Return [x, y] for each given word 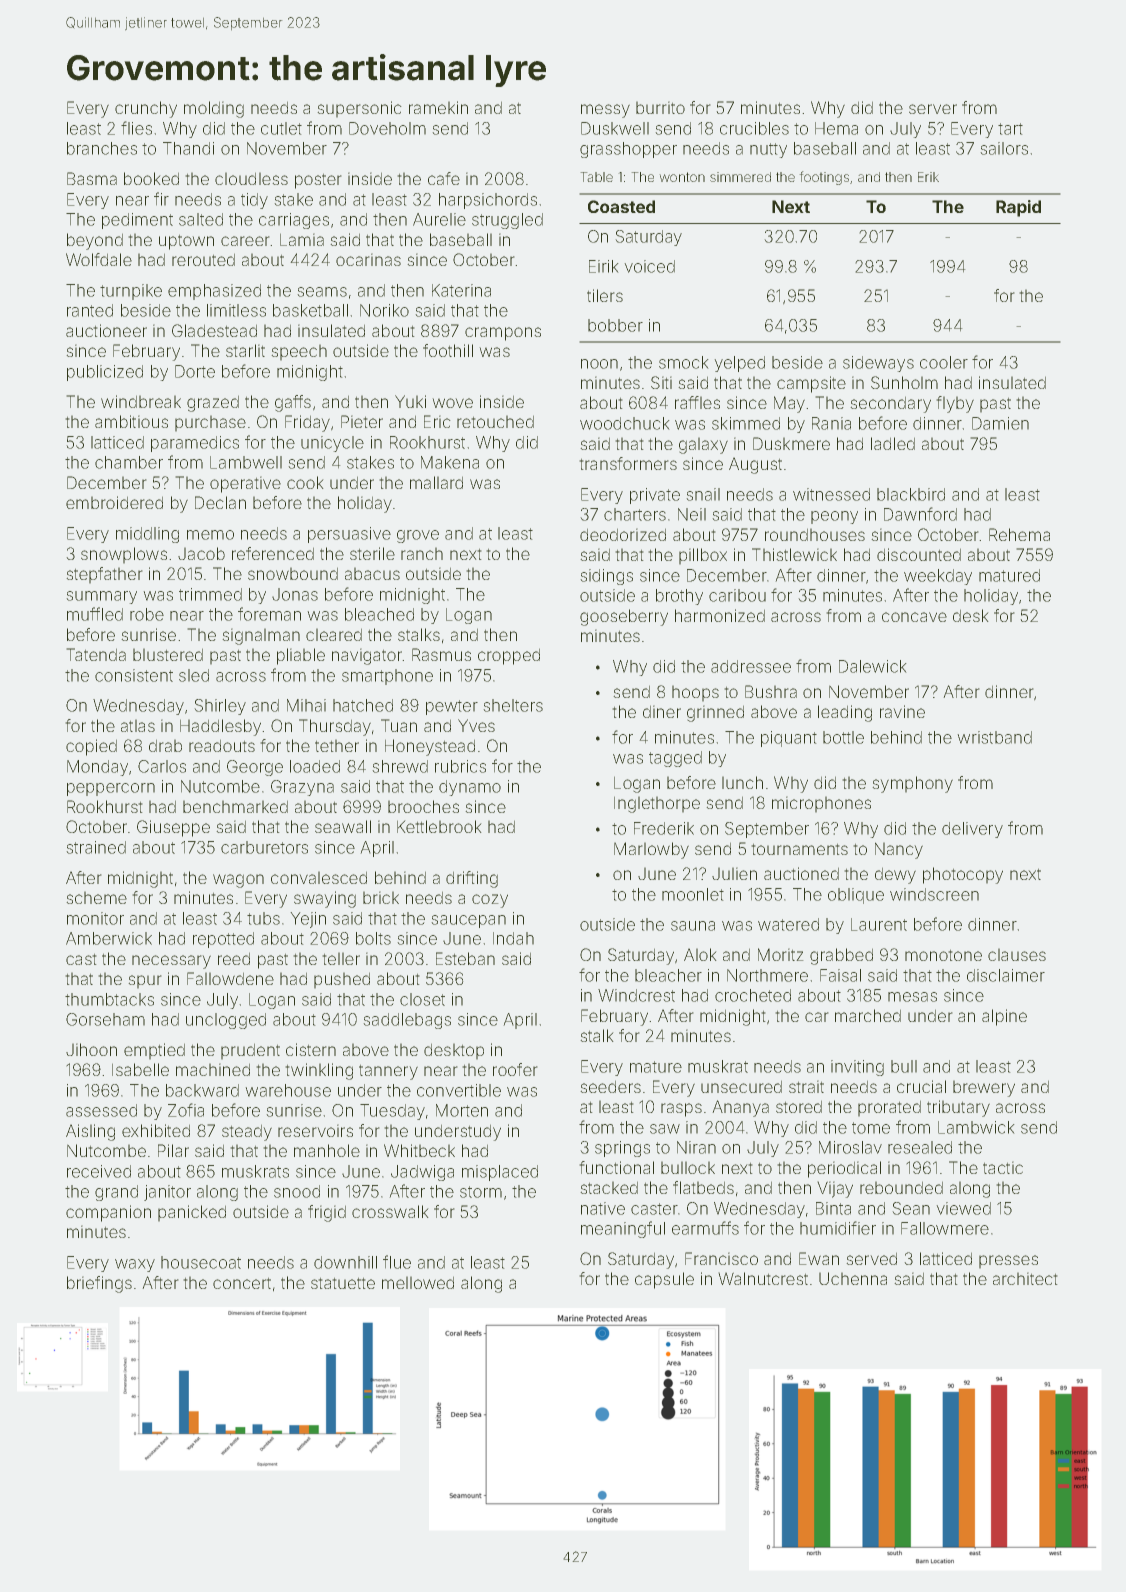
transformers [628, 463]
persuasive [349, 535]
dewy [895, 876]
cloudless [251, 179]
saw [665, 1129]
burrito [660, 108]
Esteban [465, 958]
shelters [513, 705]
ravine [902, 711]
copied [91, 747]
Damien [1000, 423]
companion [108, 1213]
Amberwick [109, 938]
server [933, 109]
